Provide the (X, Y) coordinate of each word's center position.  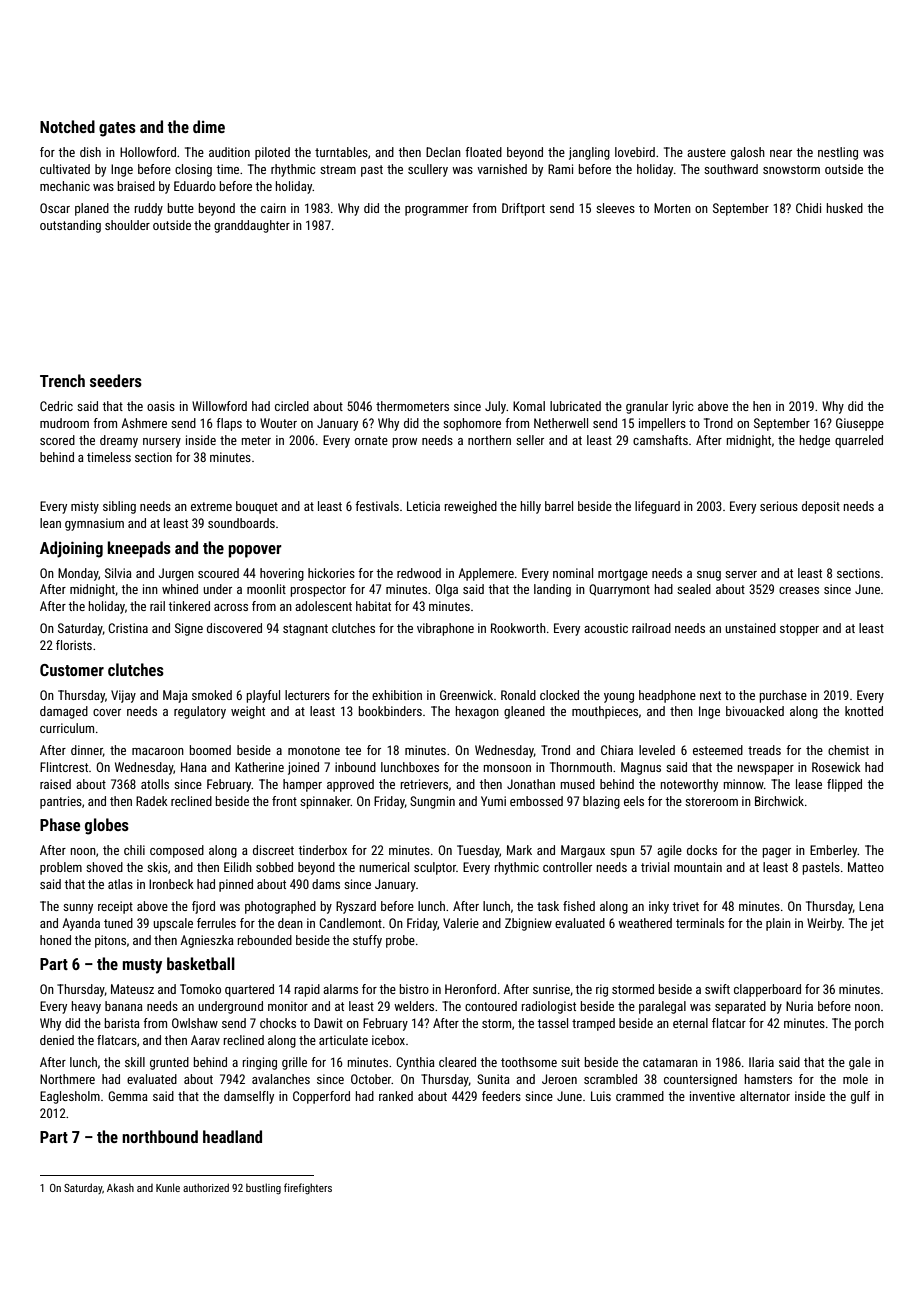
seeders (116, 380)
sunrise (551, 989)
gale (860, 1063)
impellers (662, 424)
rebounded (265, 940)
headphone (667, 696)
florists (74, 645)
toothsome (529, 1062)
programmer (436, 211)
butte (181, 208)
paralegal (662, 1007)
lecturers (307, 695)
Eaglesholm (70, 1097)
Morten (672, 208)
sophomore (472, 424)
